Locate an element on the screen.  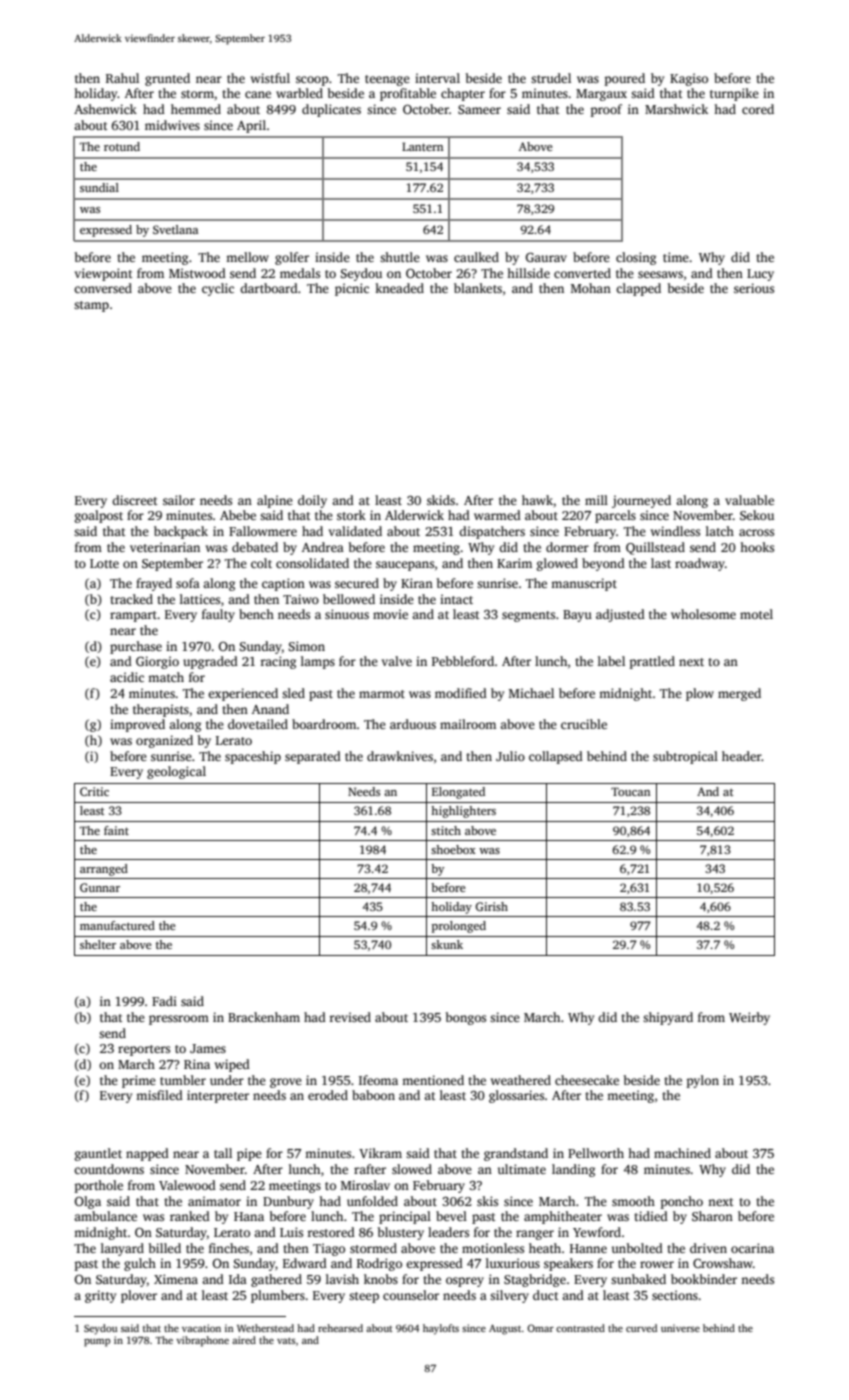
Rahul is located at coordinates (122, 78).
